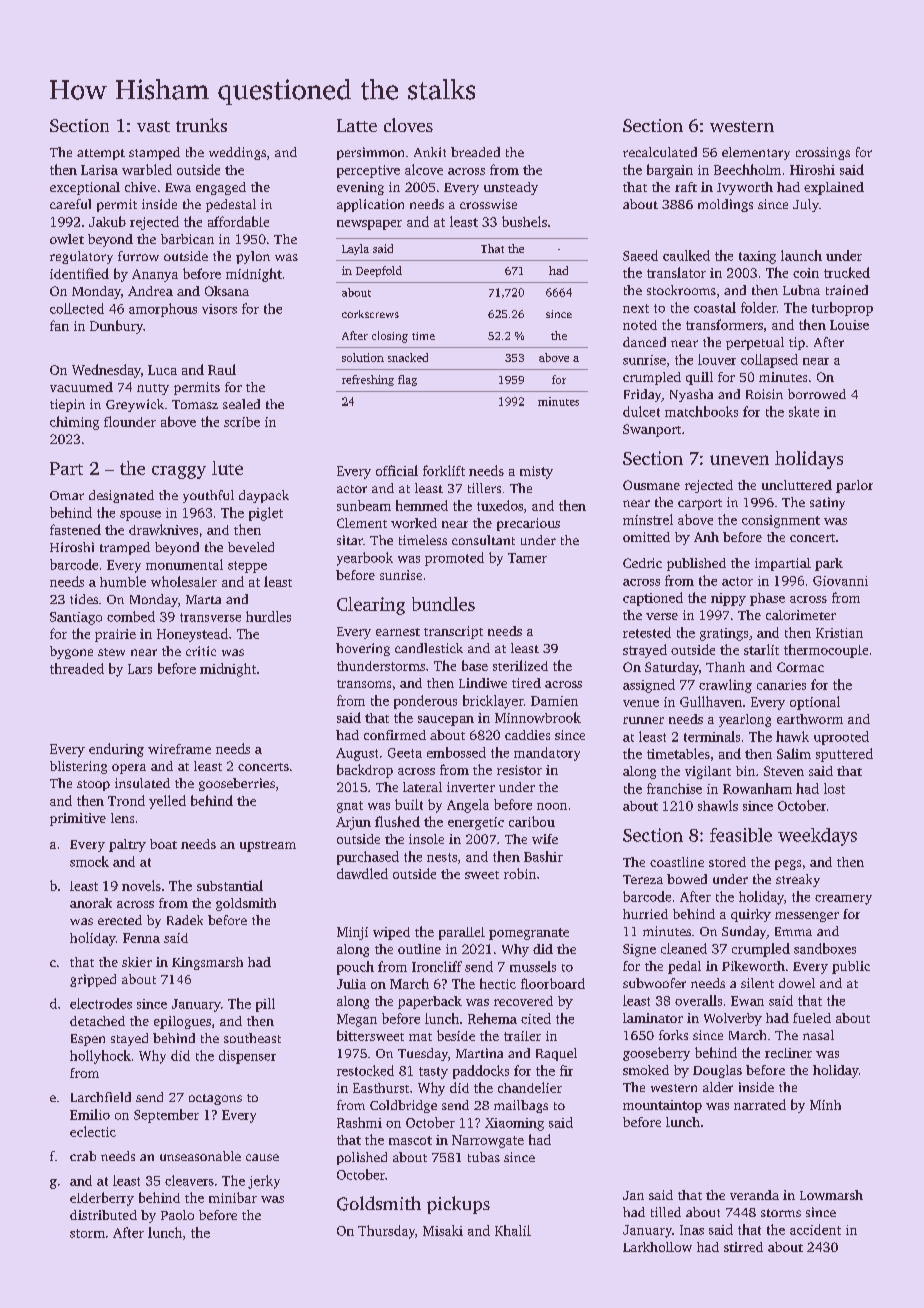  Describe the element at coordinates (757, 983) in the screenshot. I see `silent` at that location.
